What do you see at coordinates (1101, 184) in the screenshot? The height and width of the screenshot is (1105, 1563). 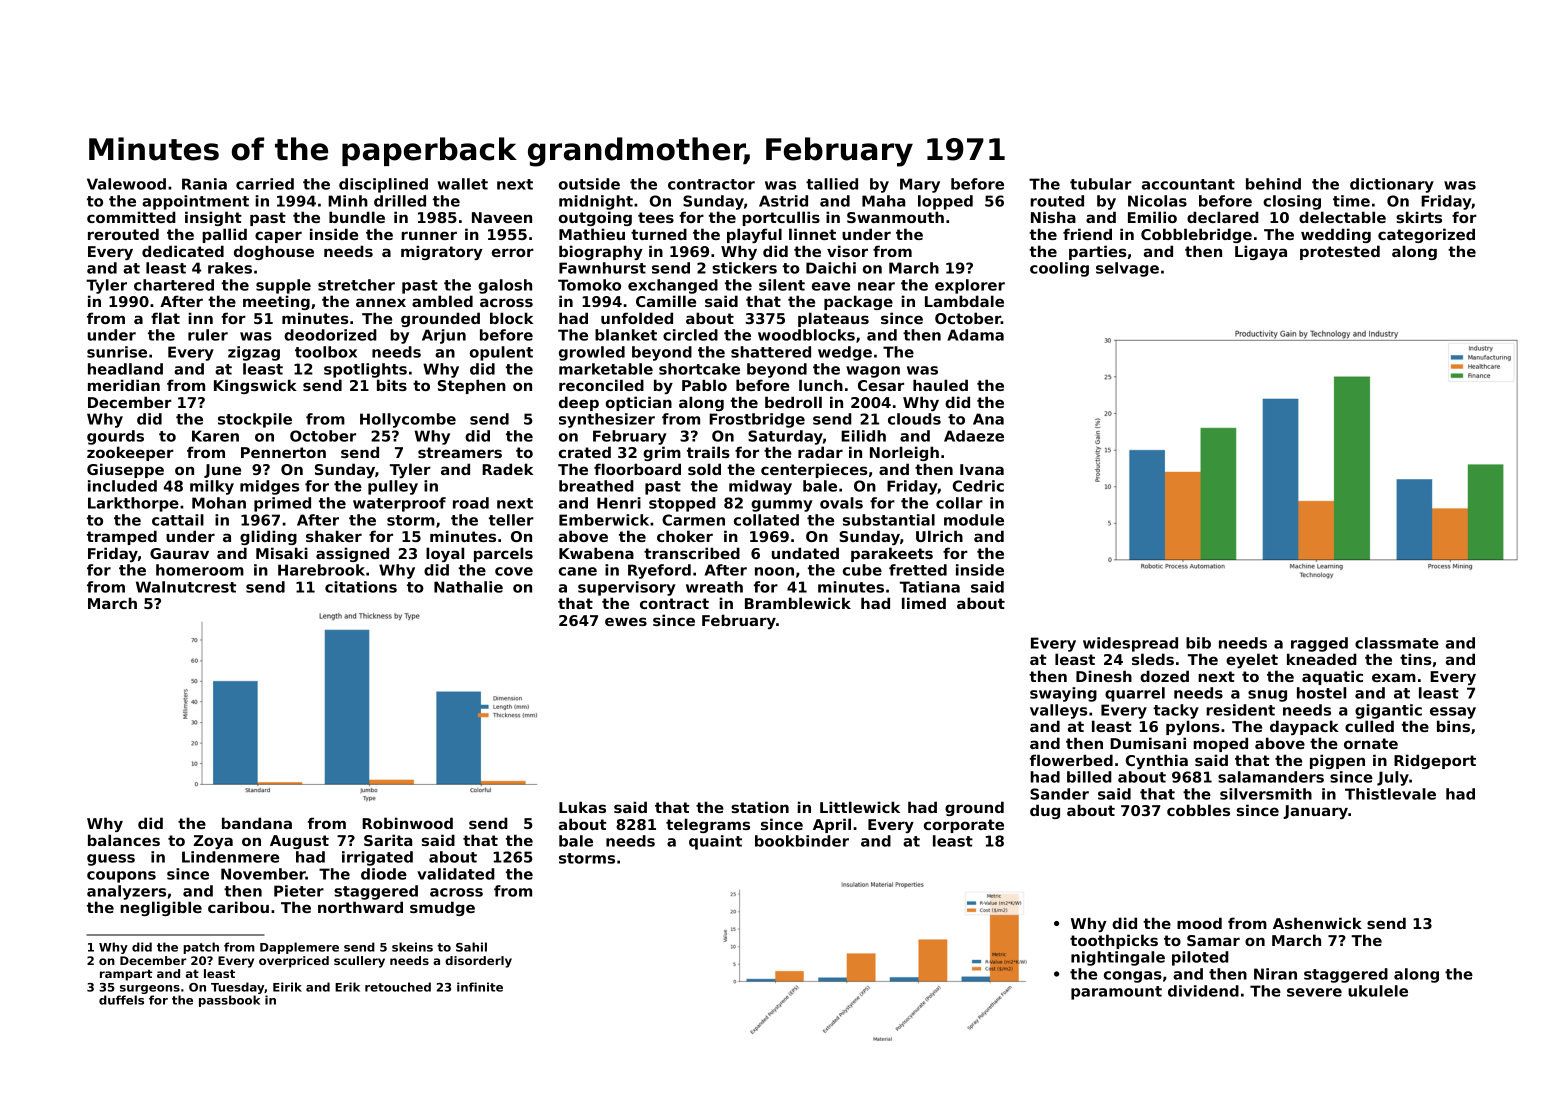 I see `tubular` at bounding box center [1101, 184].
